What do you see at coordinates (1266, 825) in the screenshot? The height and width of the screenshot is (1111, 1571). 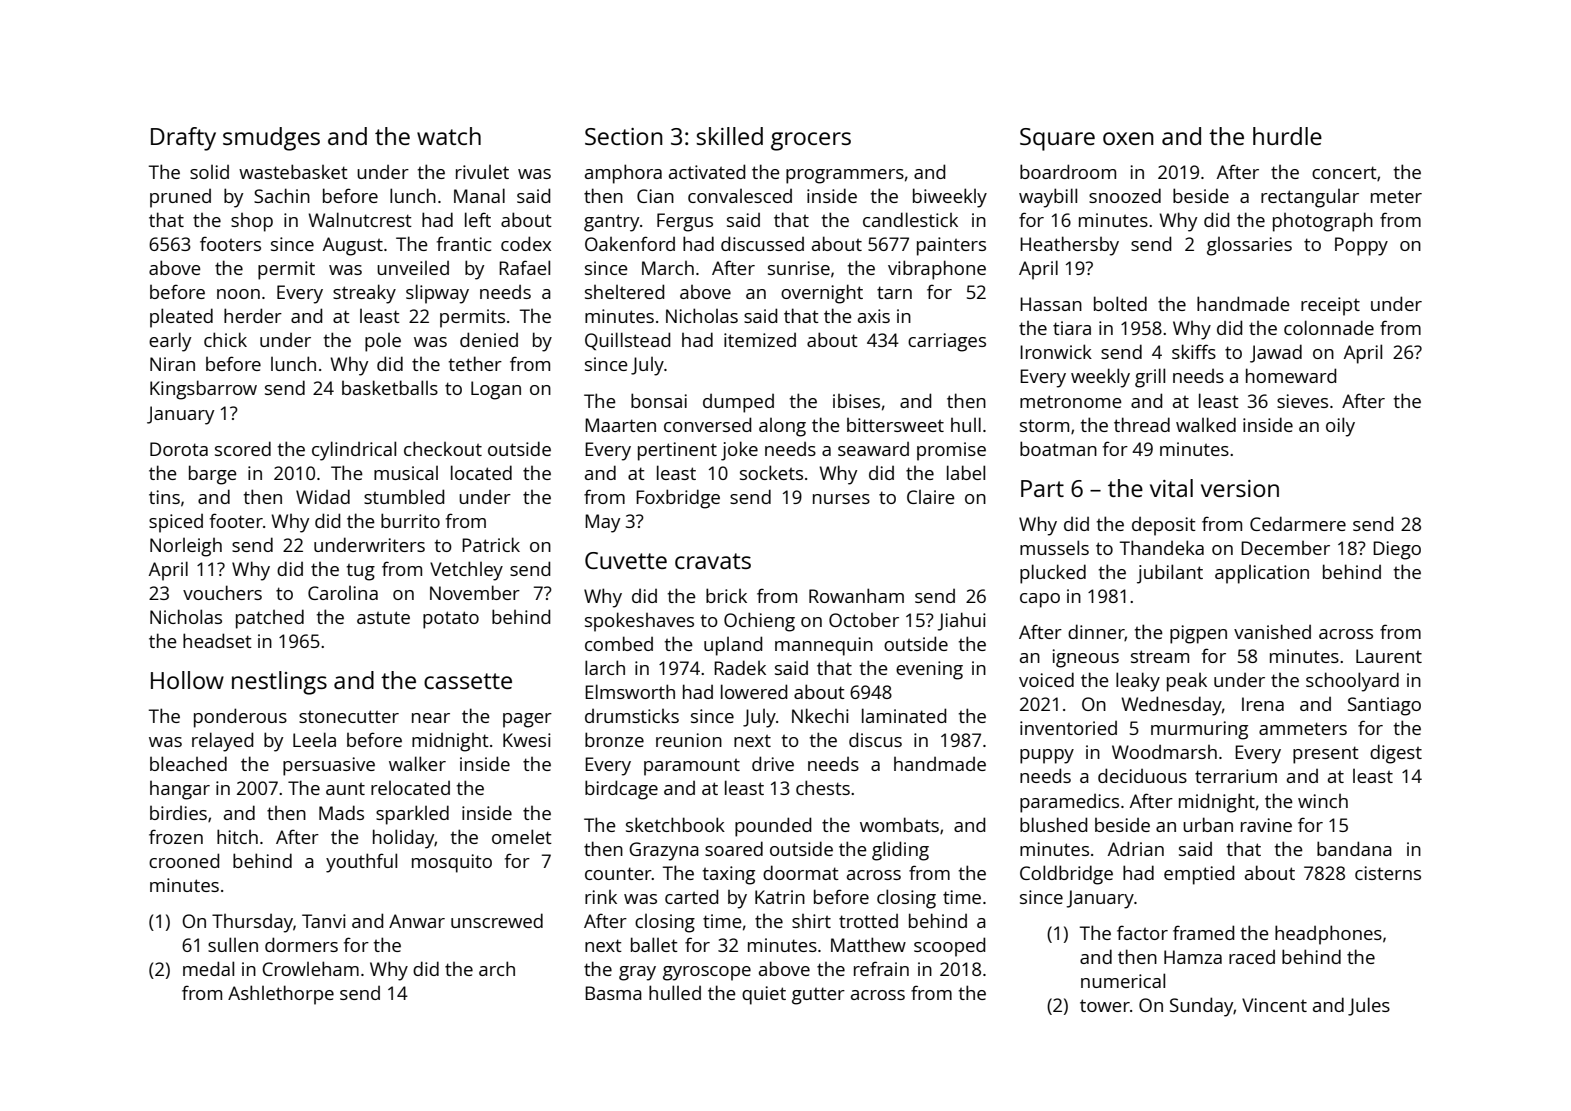 I see `ravine` at bounding box center [1266, 825].
